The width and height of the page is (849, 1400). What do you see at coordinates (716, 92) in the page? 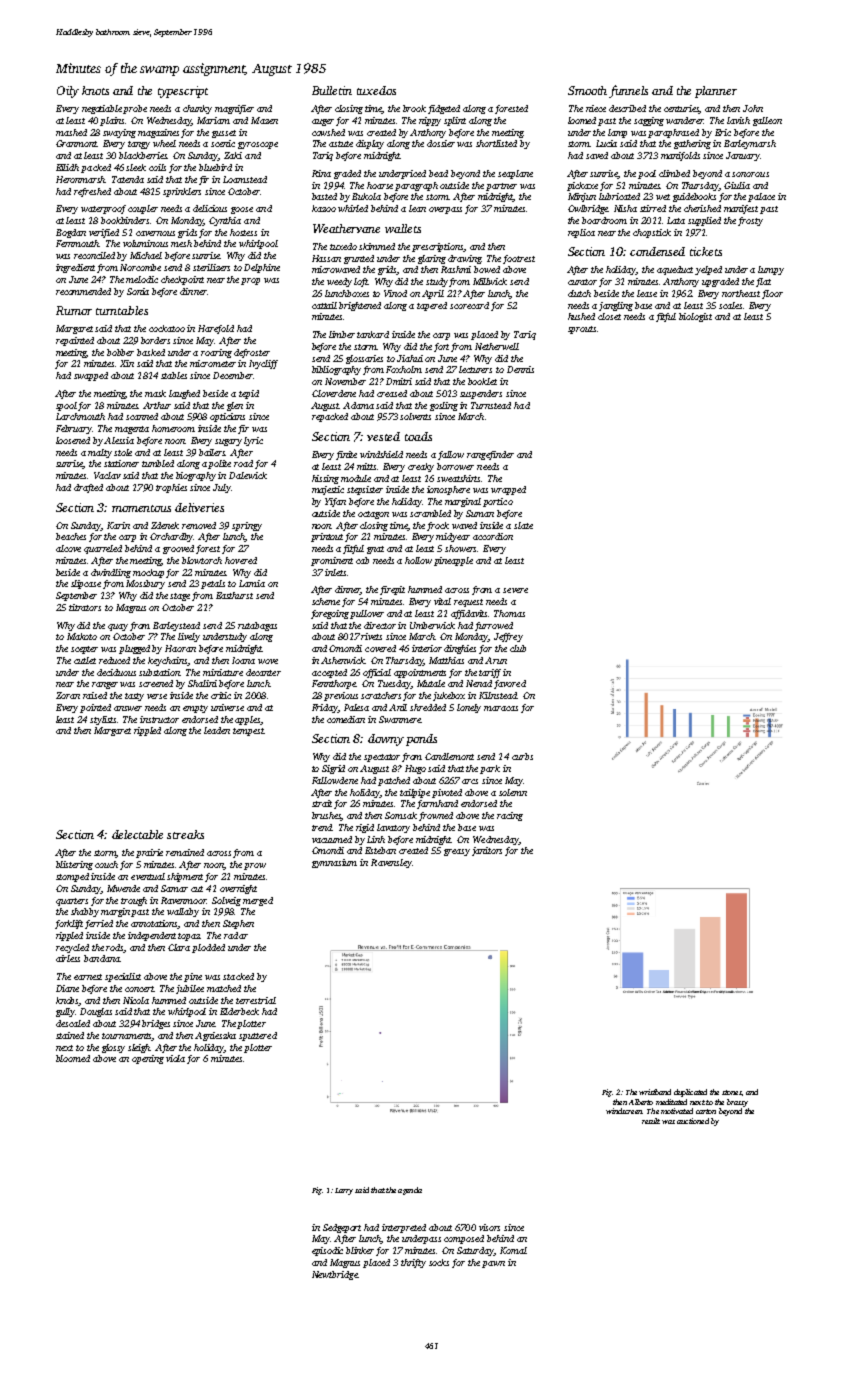
I see `planner` at bounding box center [716, 92].
